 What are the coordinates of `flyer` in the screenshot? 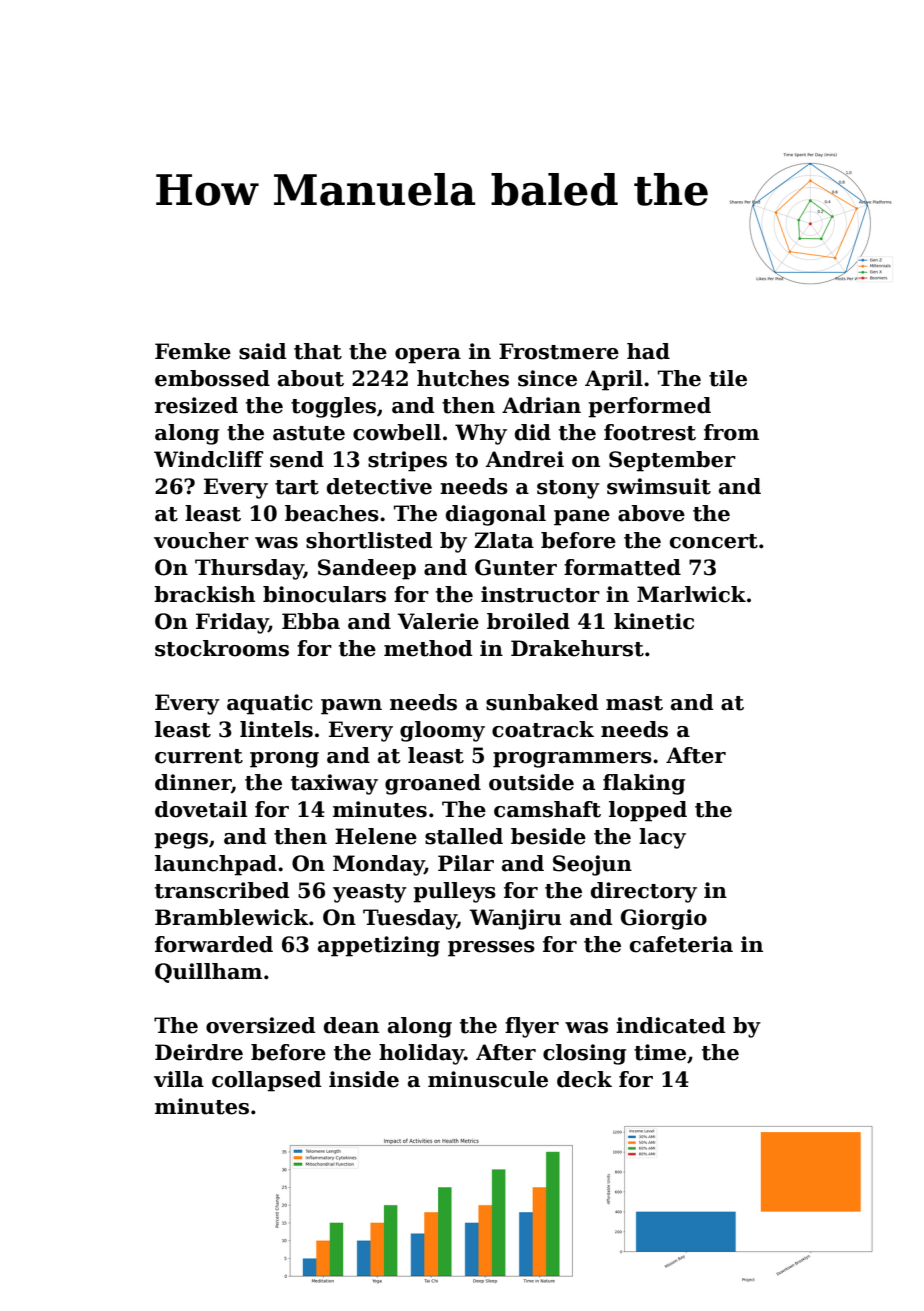 It's located at (532, 1027).
